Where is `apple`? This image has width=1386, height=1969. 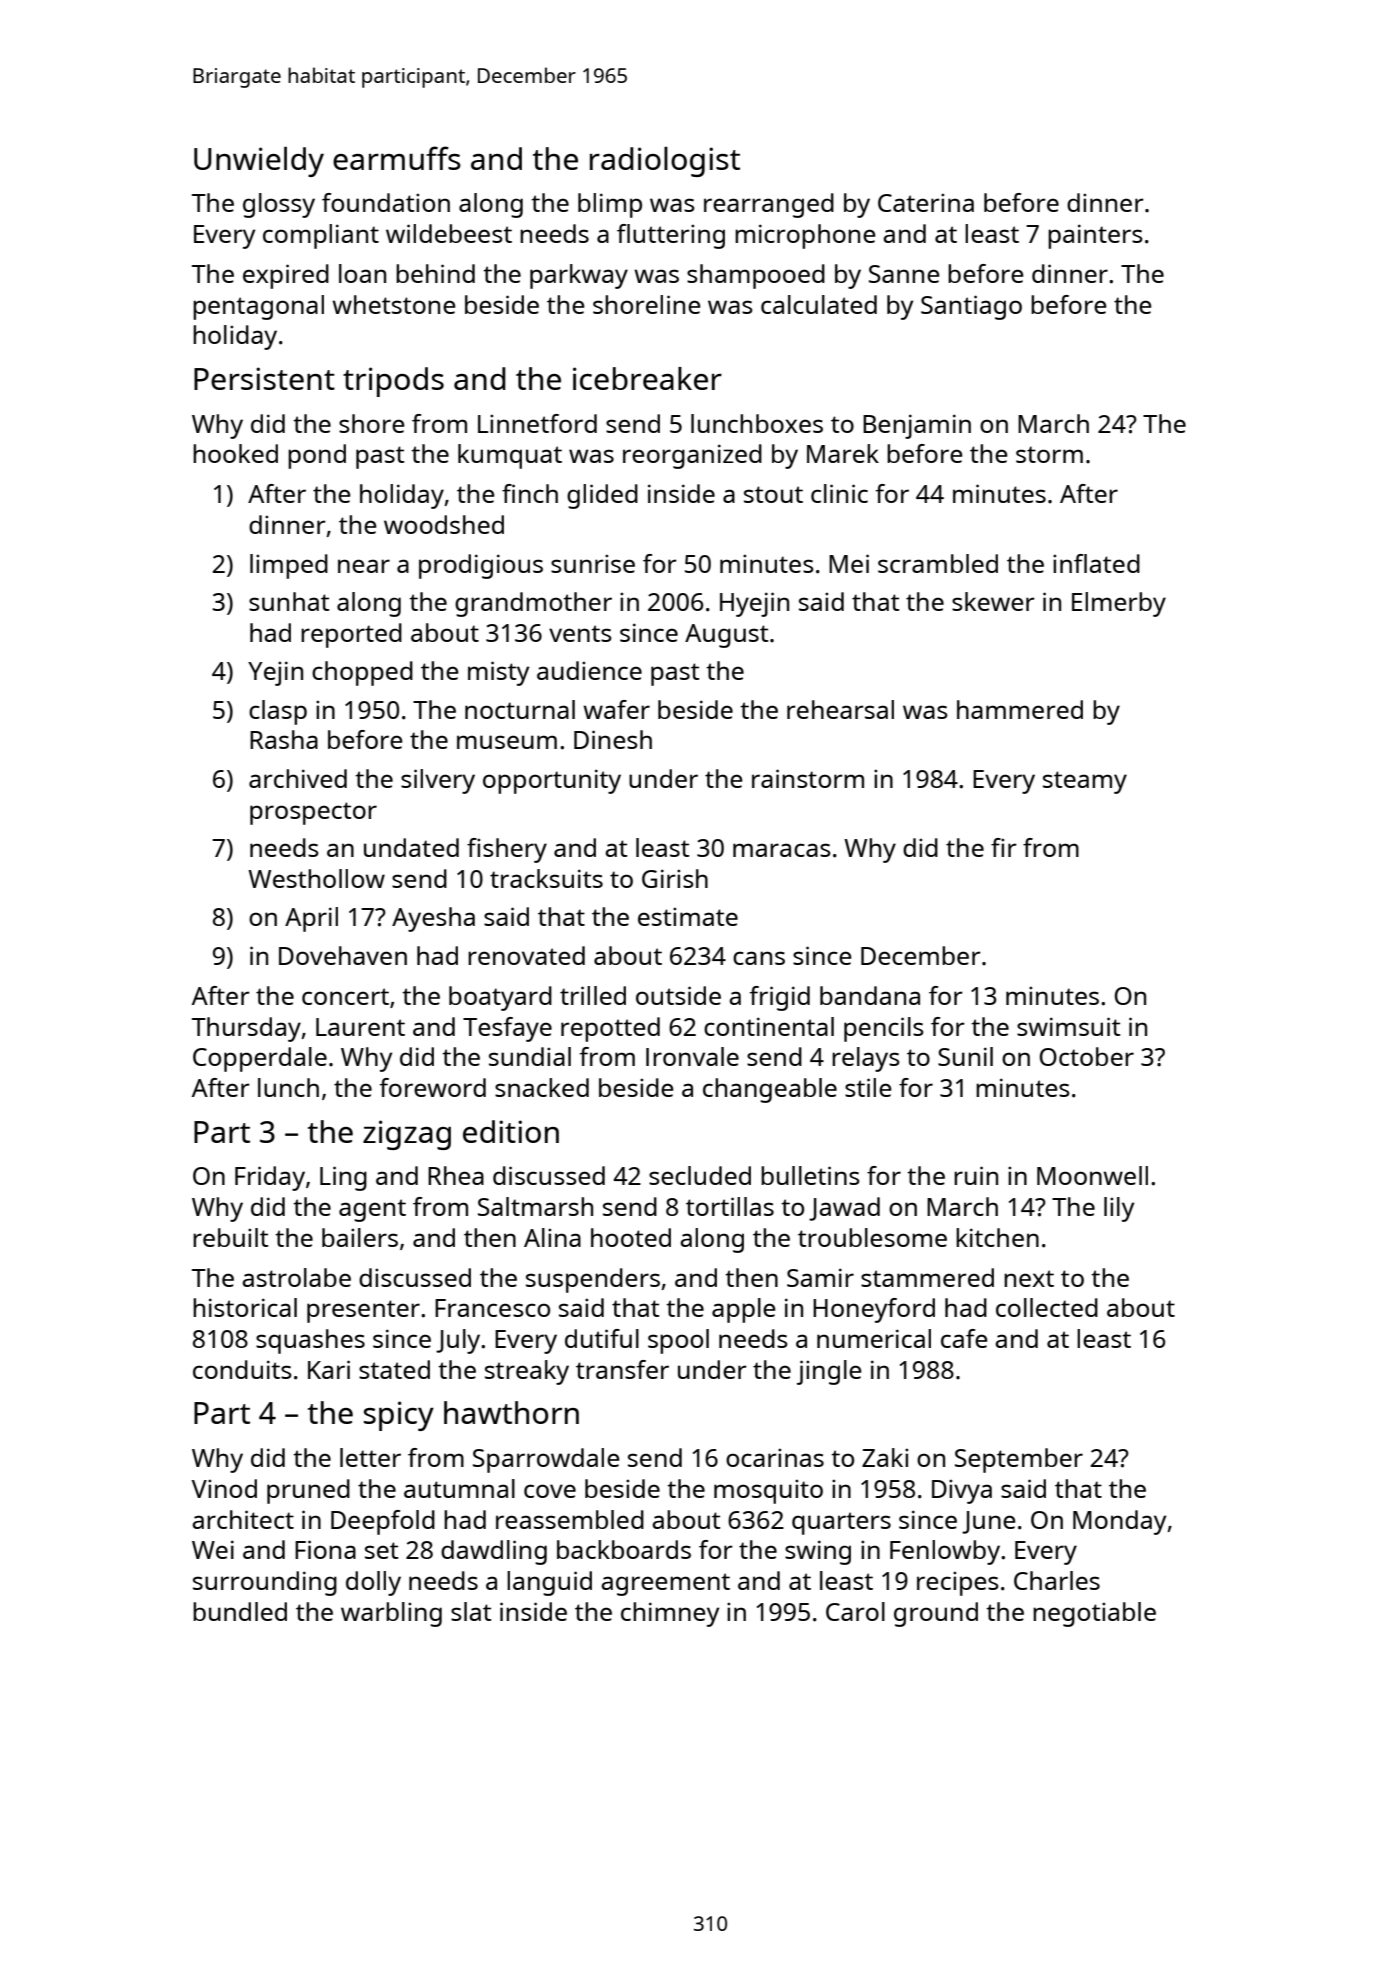
apple is located at coordinates (744, 1310).
